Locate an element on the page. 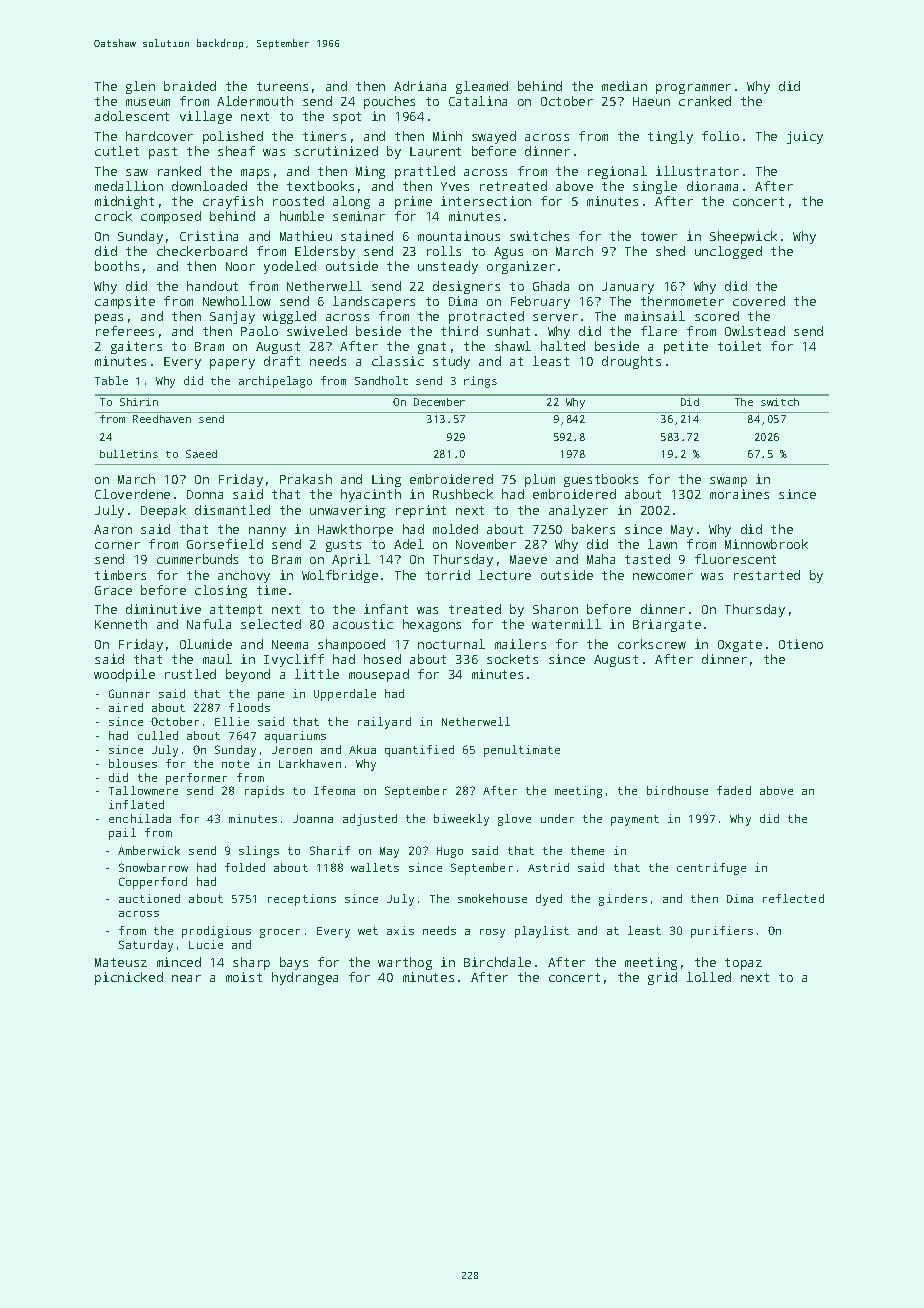 This image has width=924, height=1308. programmer is located at coordinates (693, 89).
